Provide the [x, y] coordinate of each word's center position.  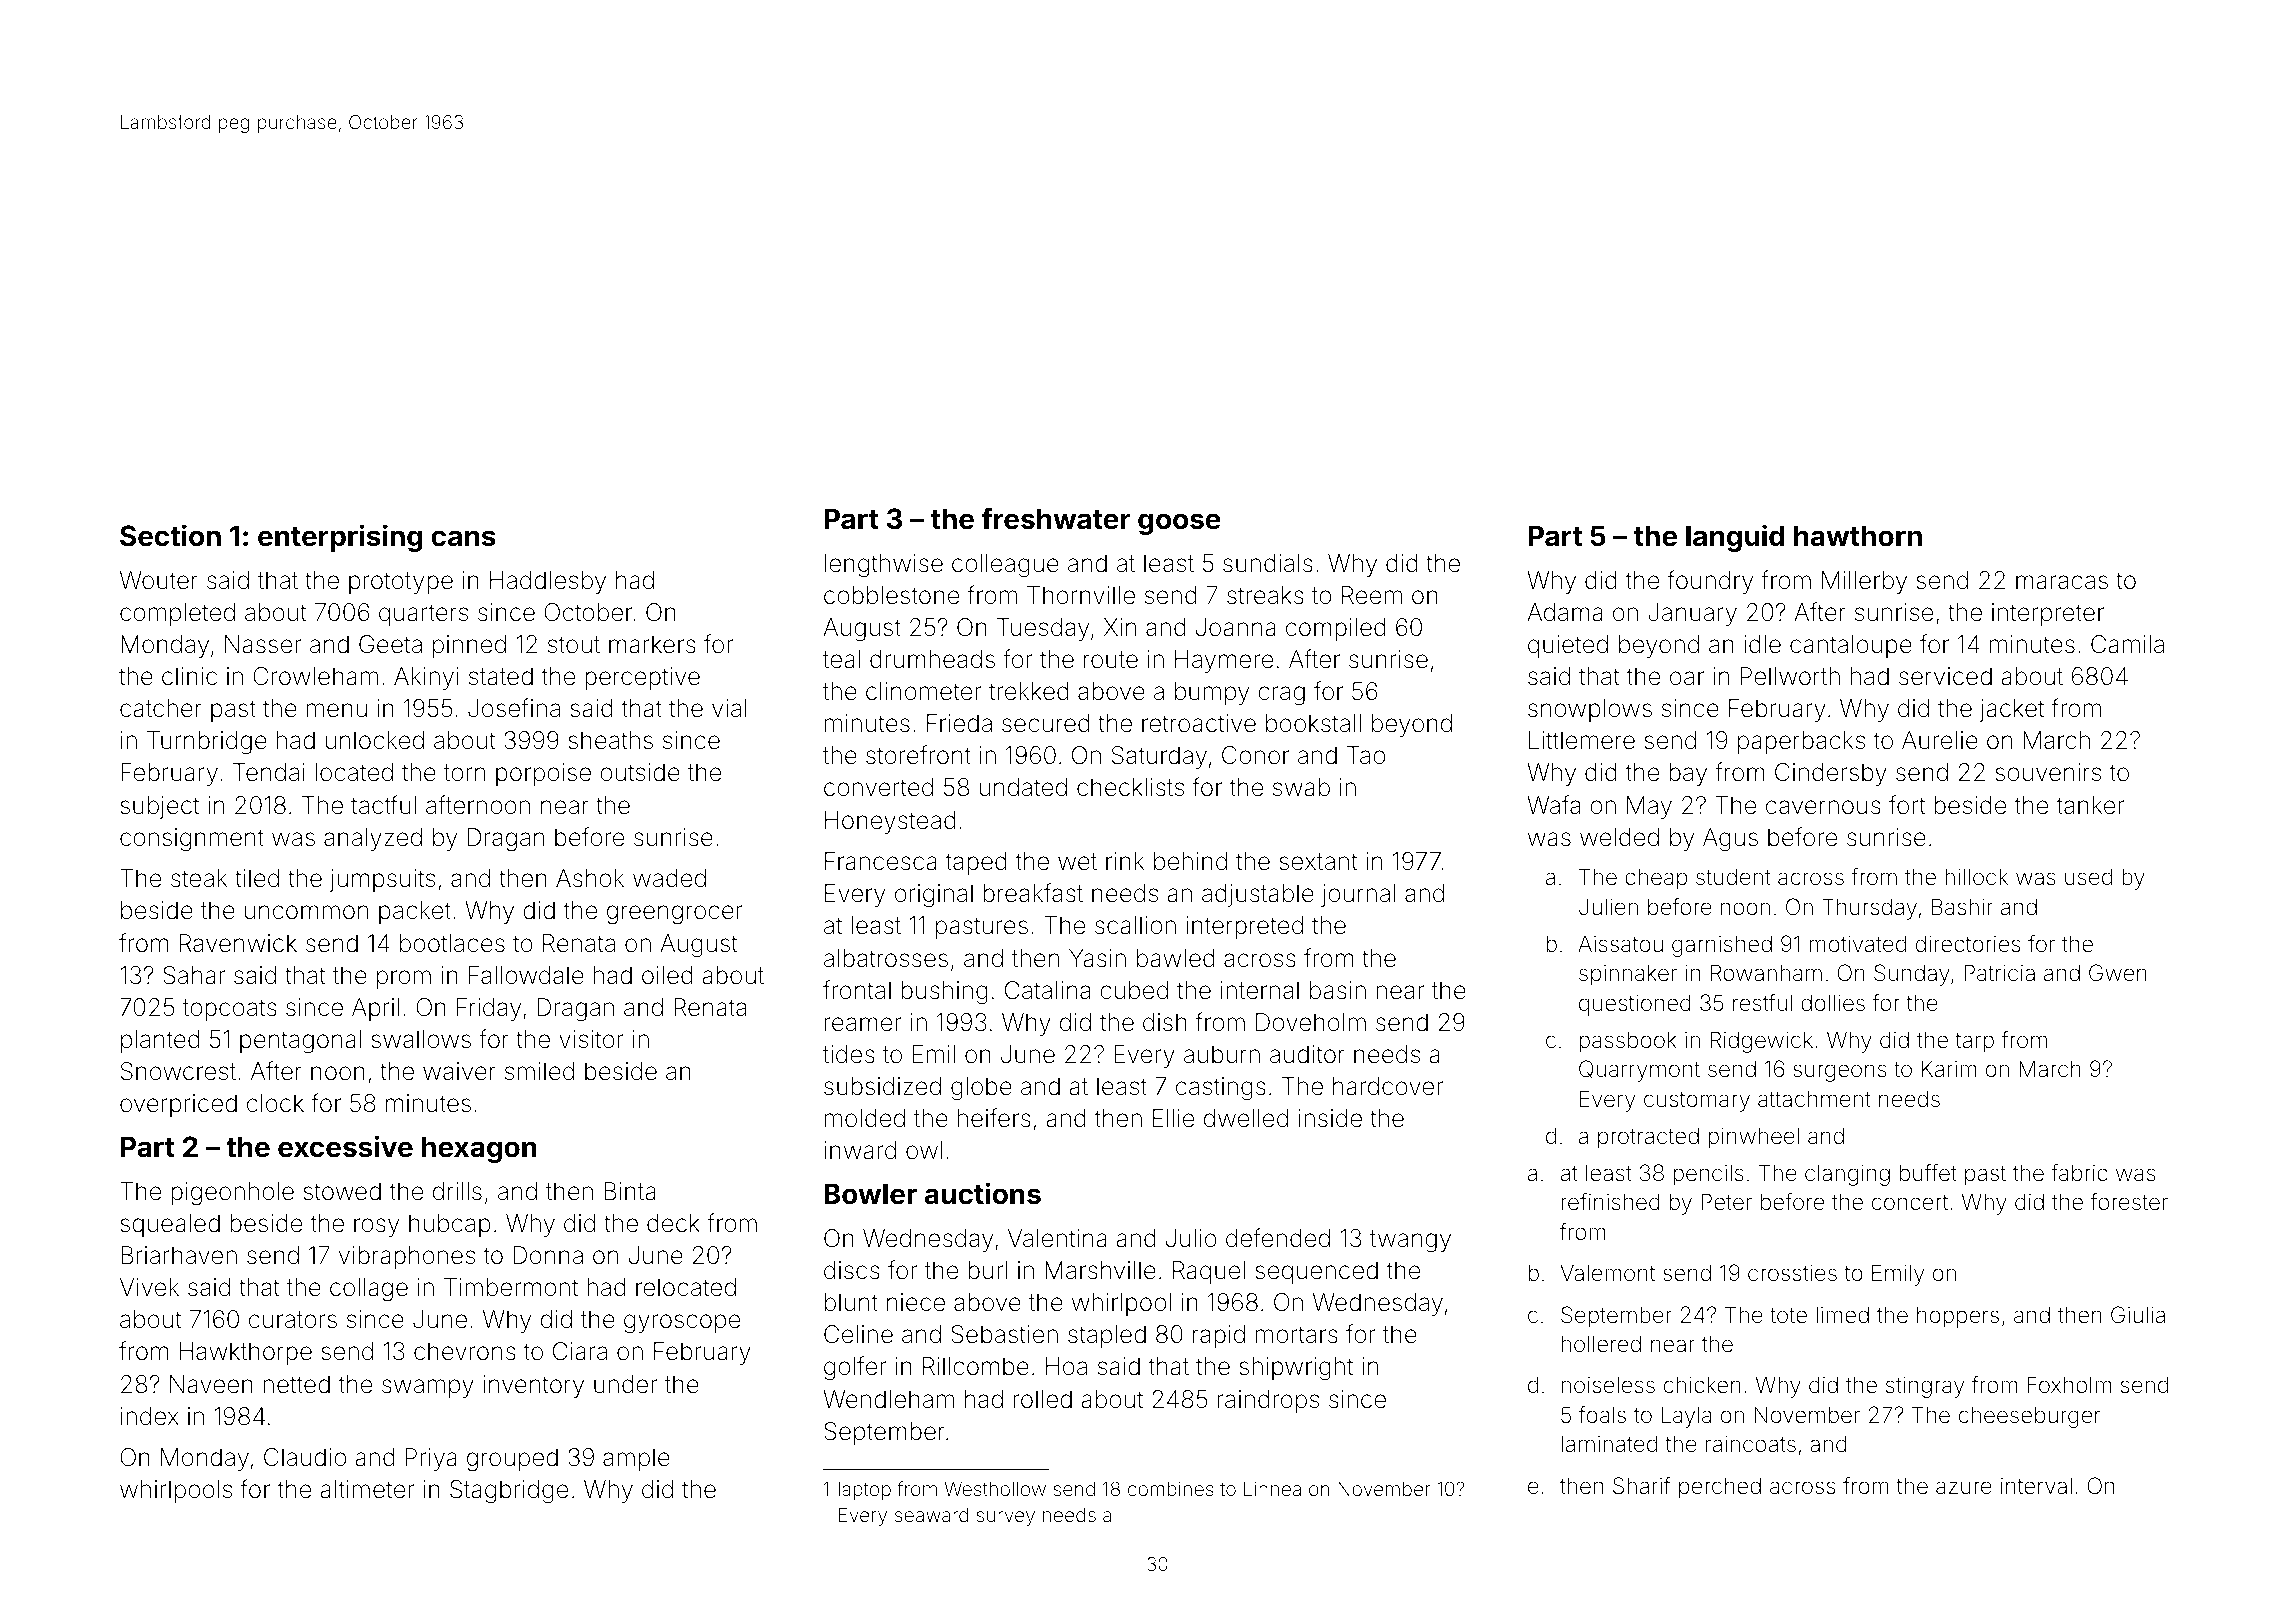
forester [2129, 1202]
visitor [591, 1039]
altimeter [367, 1489]
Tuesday [1043, 629]
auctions [983, 1193]
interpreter [2048, 614]
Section [170, 535]
